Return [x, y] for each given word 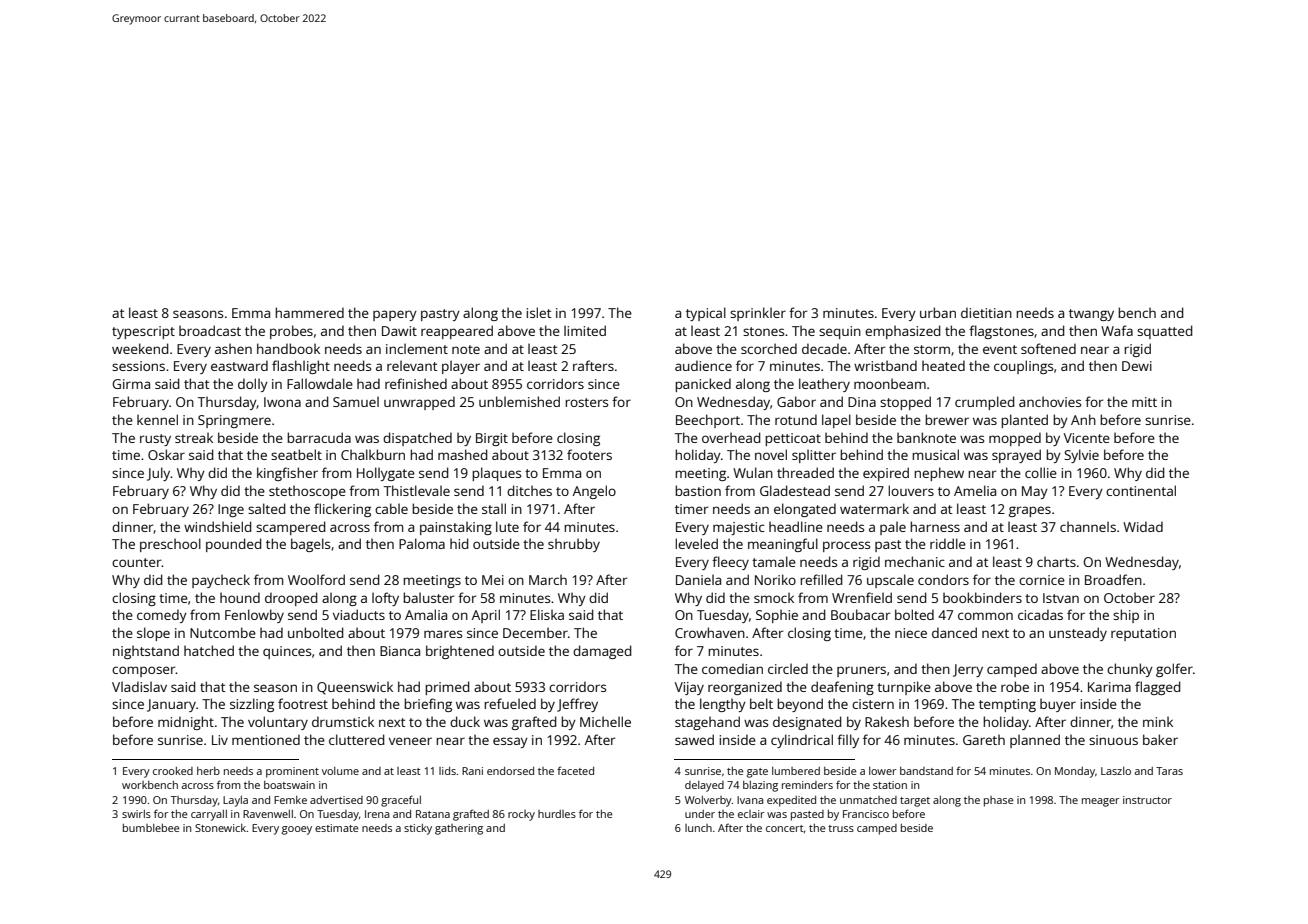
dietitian [986, 312]
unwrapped [419, 403]
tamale [774, 561]
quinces [287, 652]
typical [706, 314]
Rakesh [887, 721]
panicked [703, 385]
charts [1056, 561]
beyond [800, 705]
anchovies [1050, 401]
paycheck [221, 581]
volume [340, 771]
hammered [309, 312]
